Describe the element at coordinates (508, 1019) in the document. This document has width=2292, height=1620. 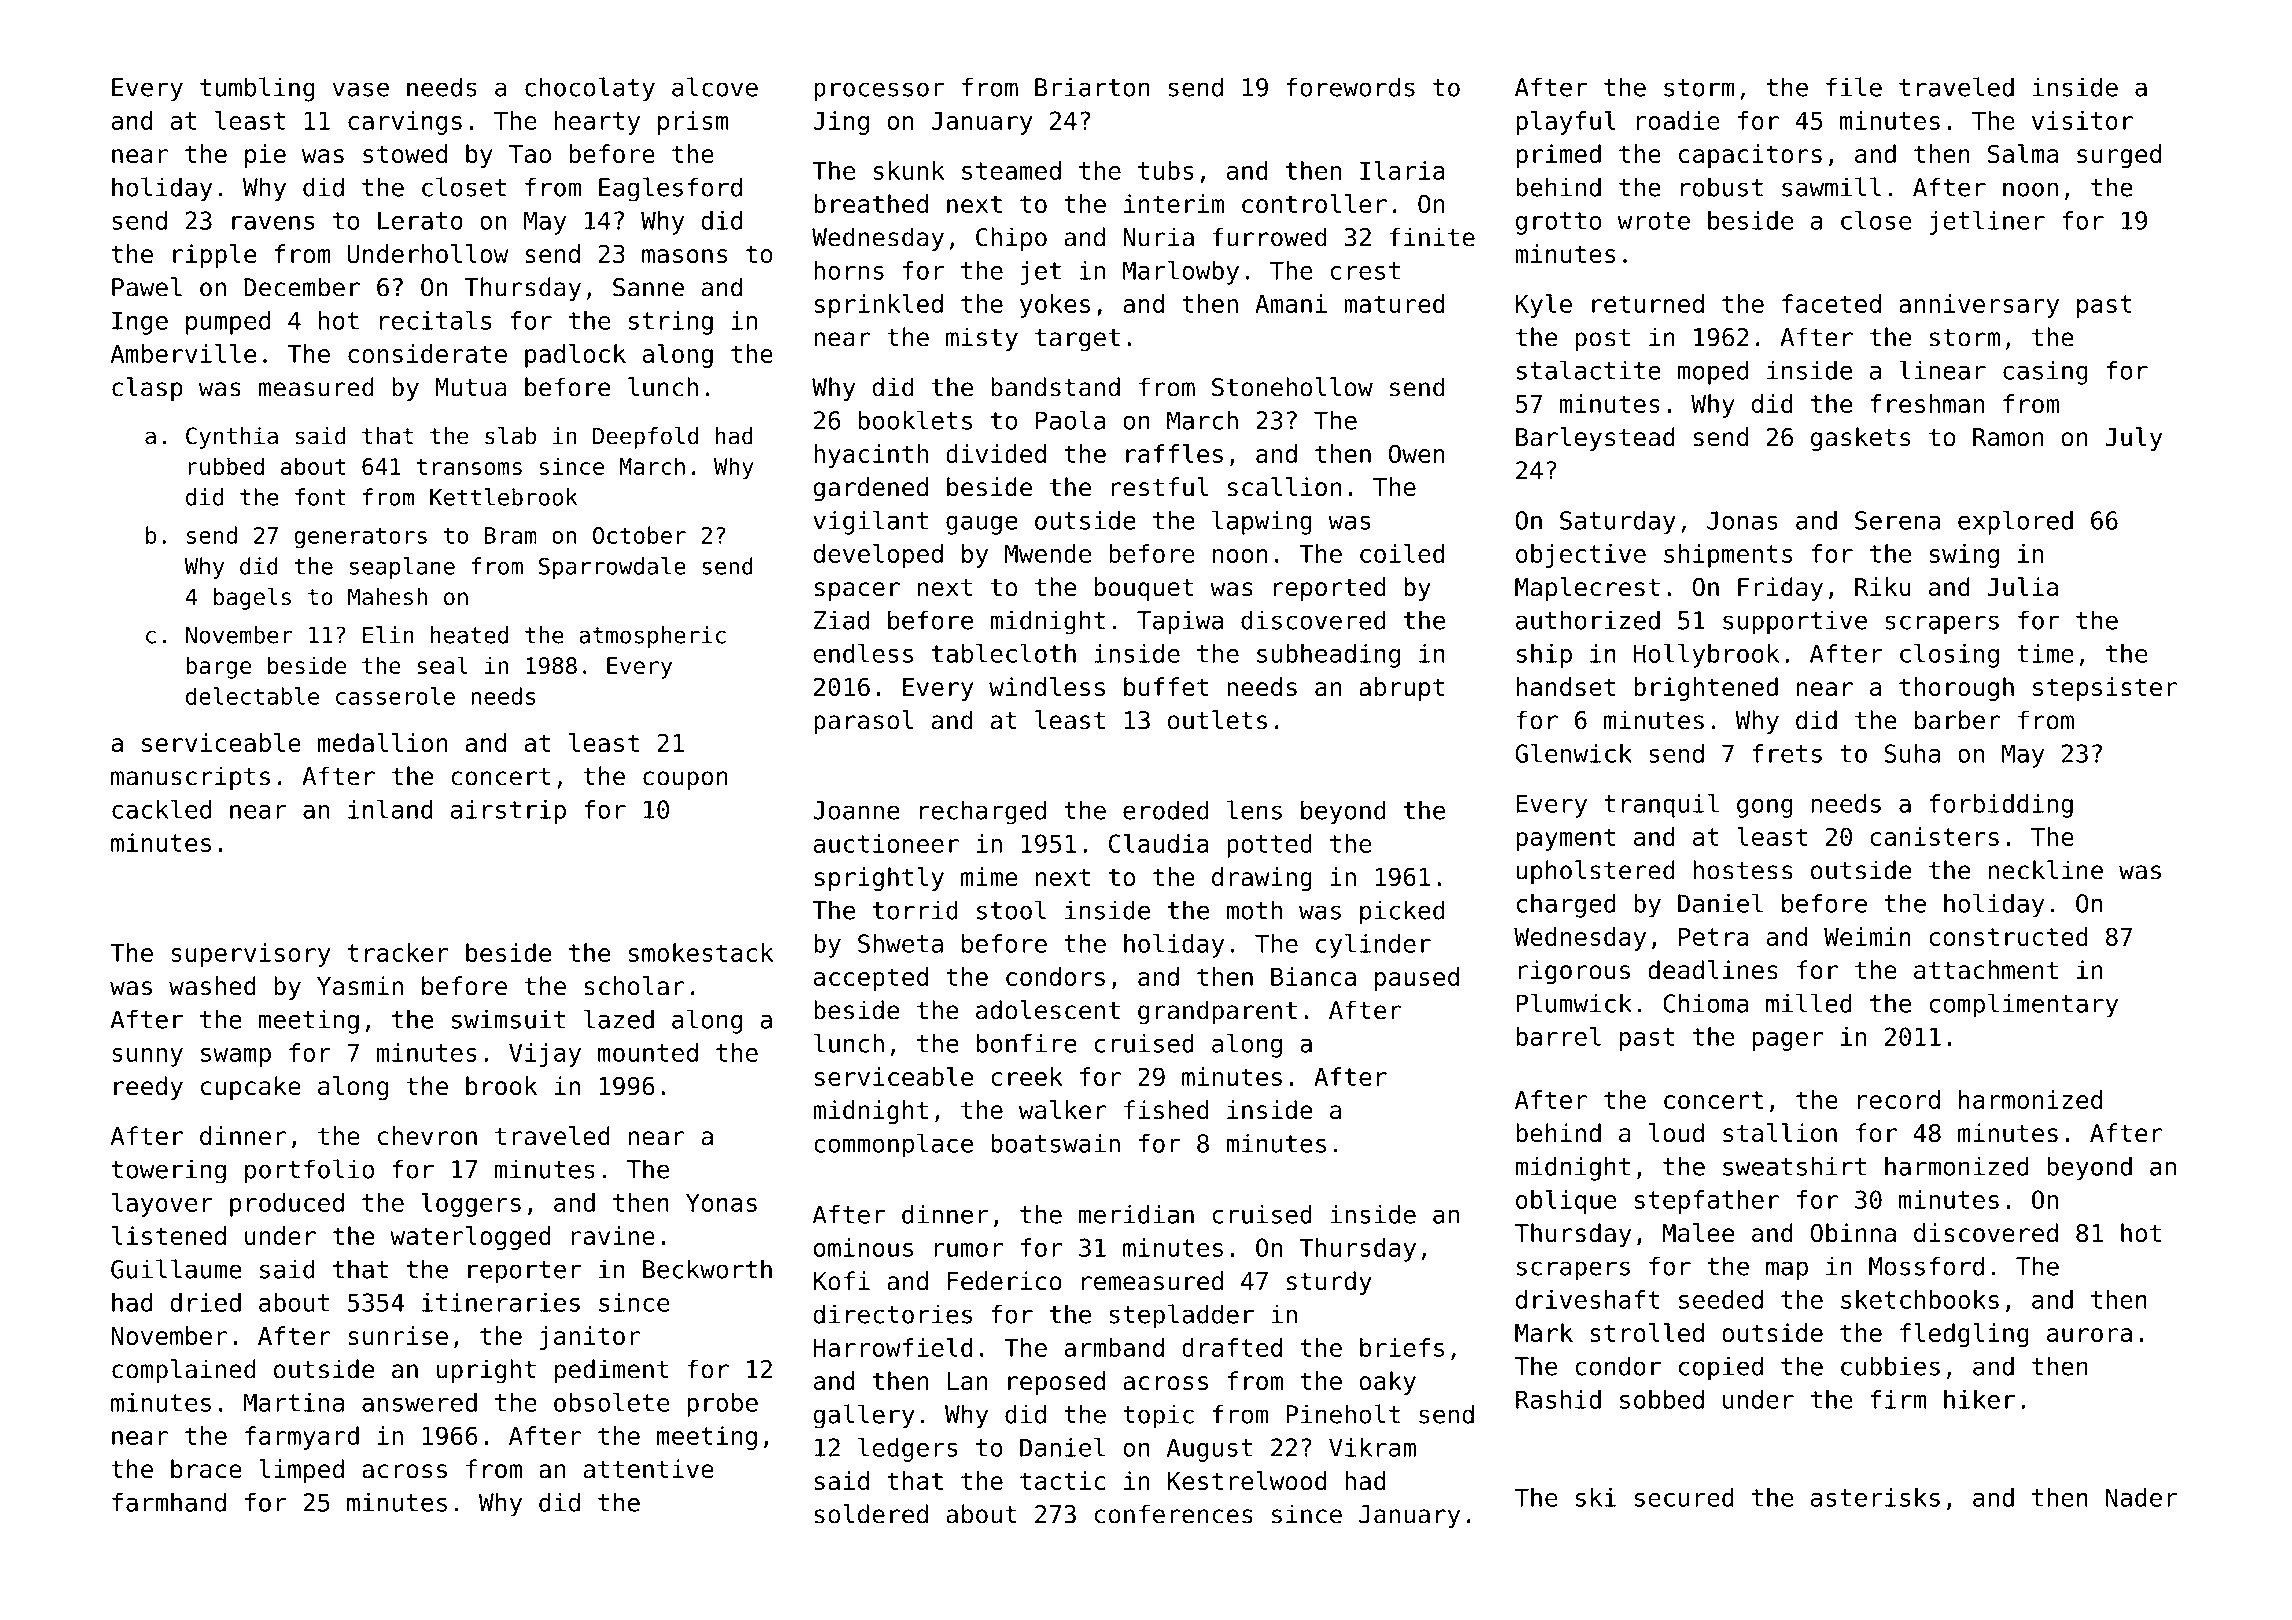
I see `swimsuit` at that location.
